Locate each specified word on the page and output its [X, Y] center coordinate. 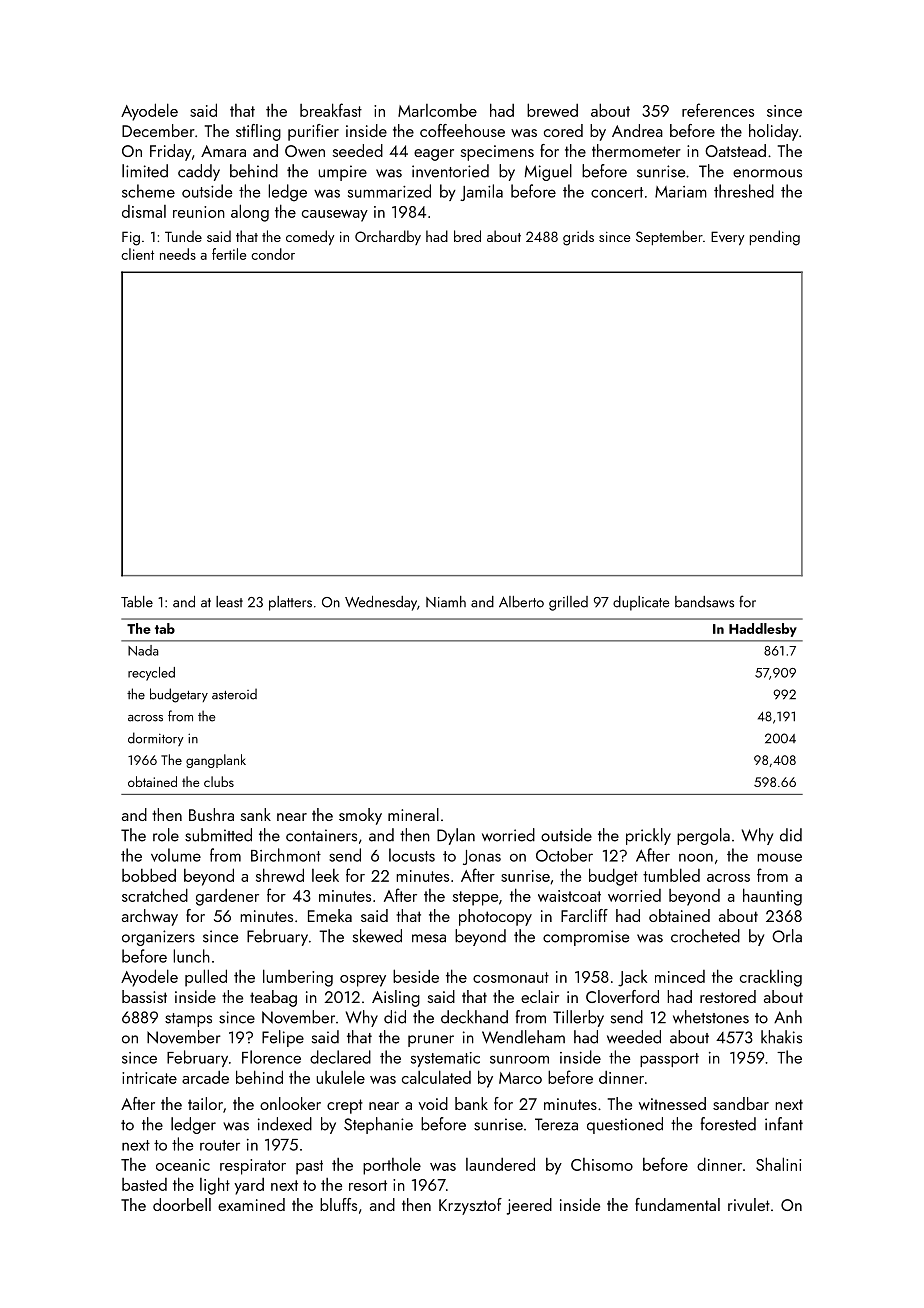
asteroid [234, 694]
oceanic [183, 1165]
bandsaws [704, 602]
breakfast [331, 110]
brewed [552, 110]
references [718, 110]
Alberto [521, 602]
